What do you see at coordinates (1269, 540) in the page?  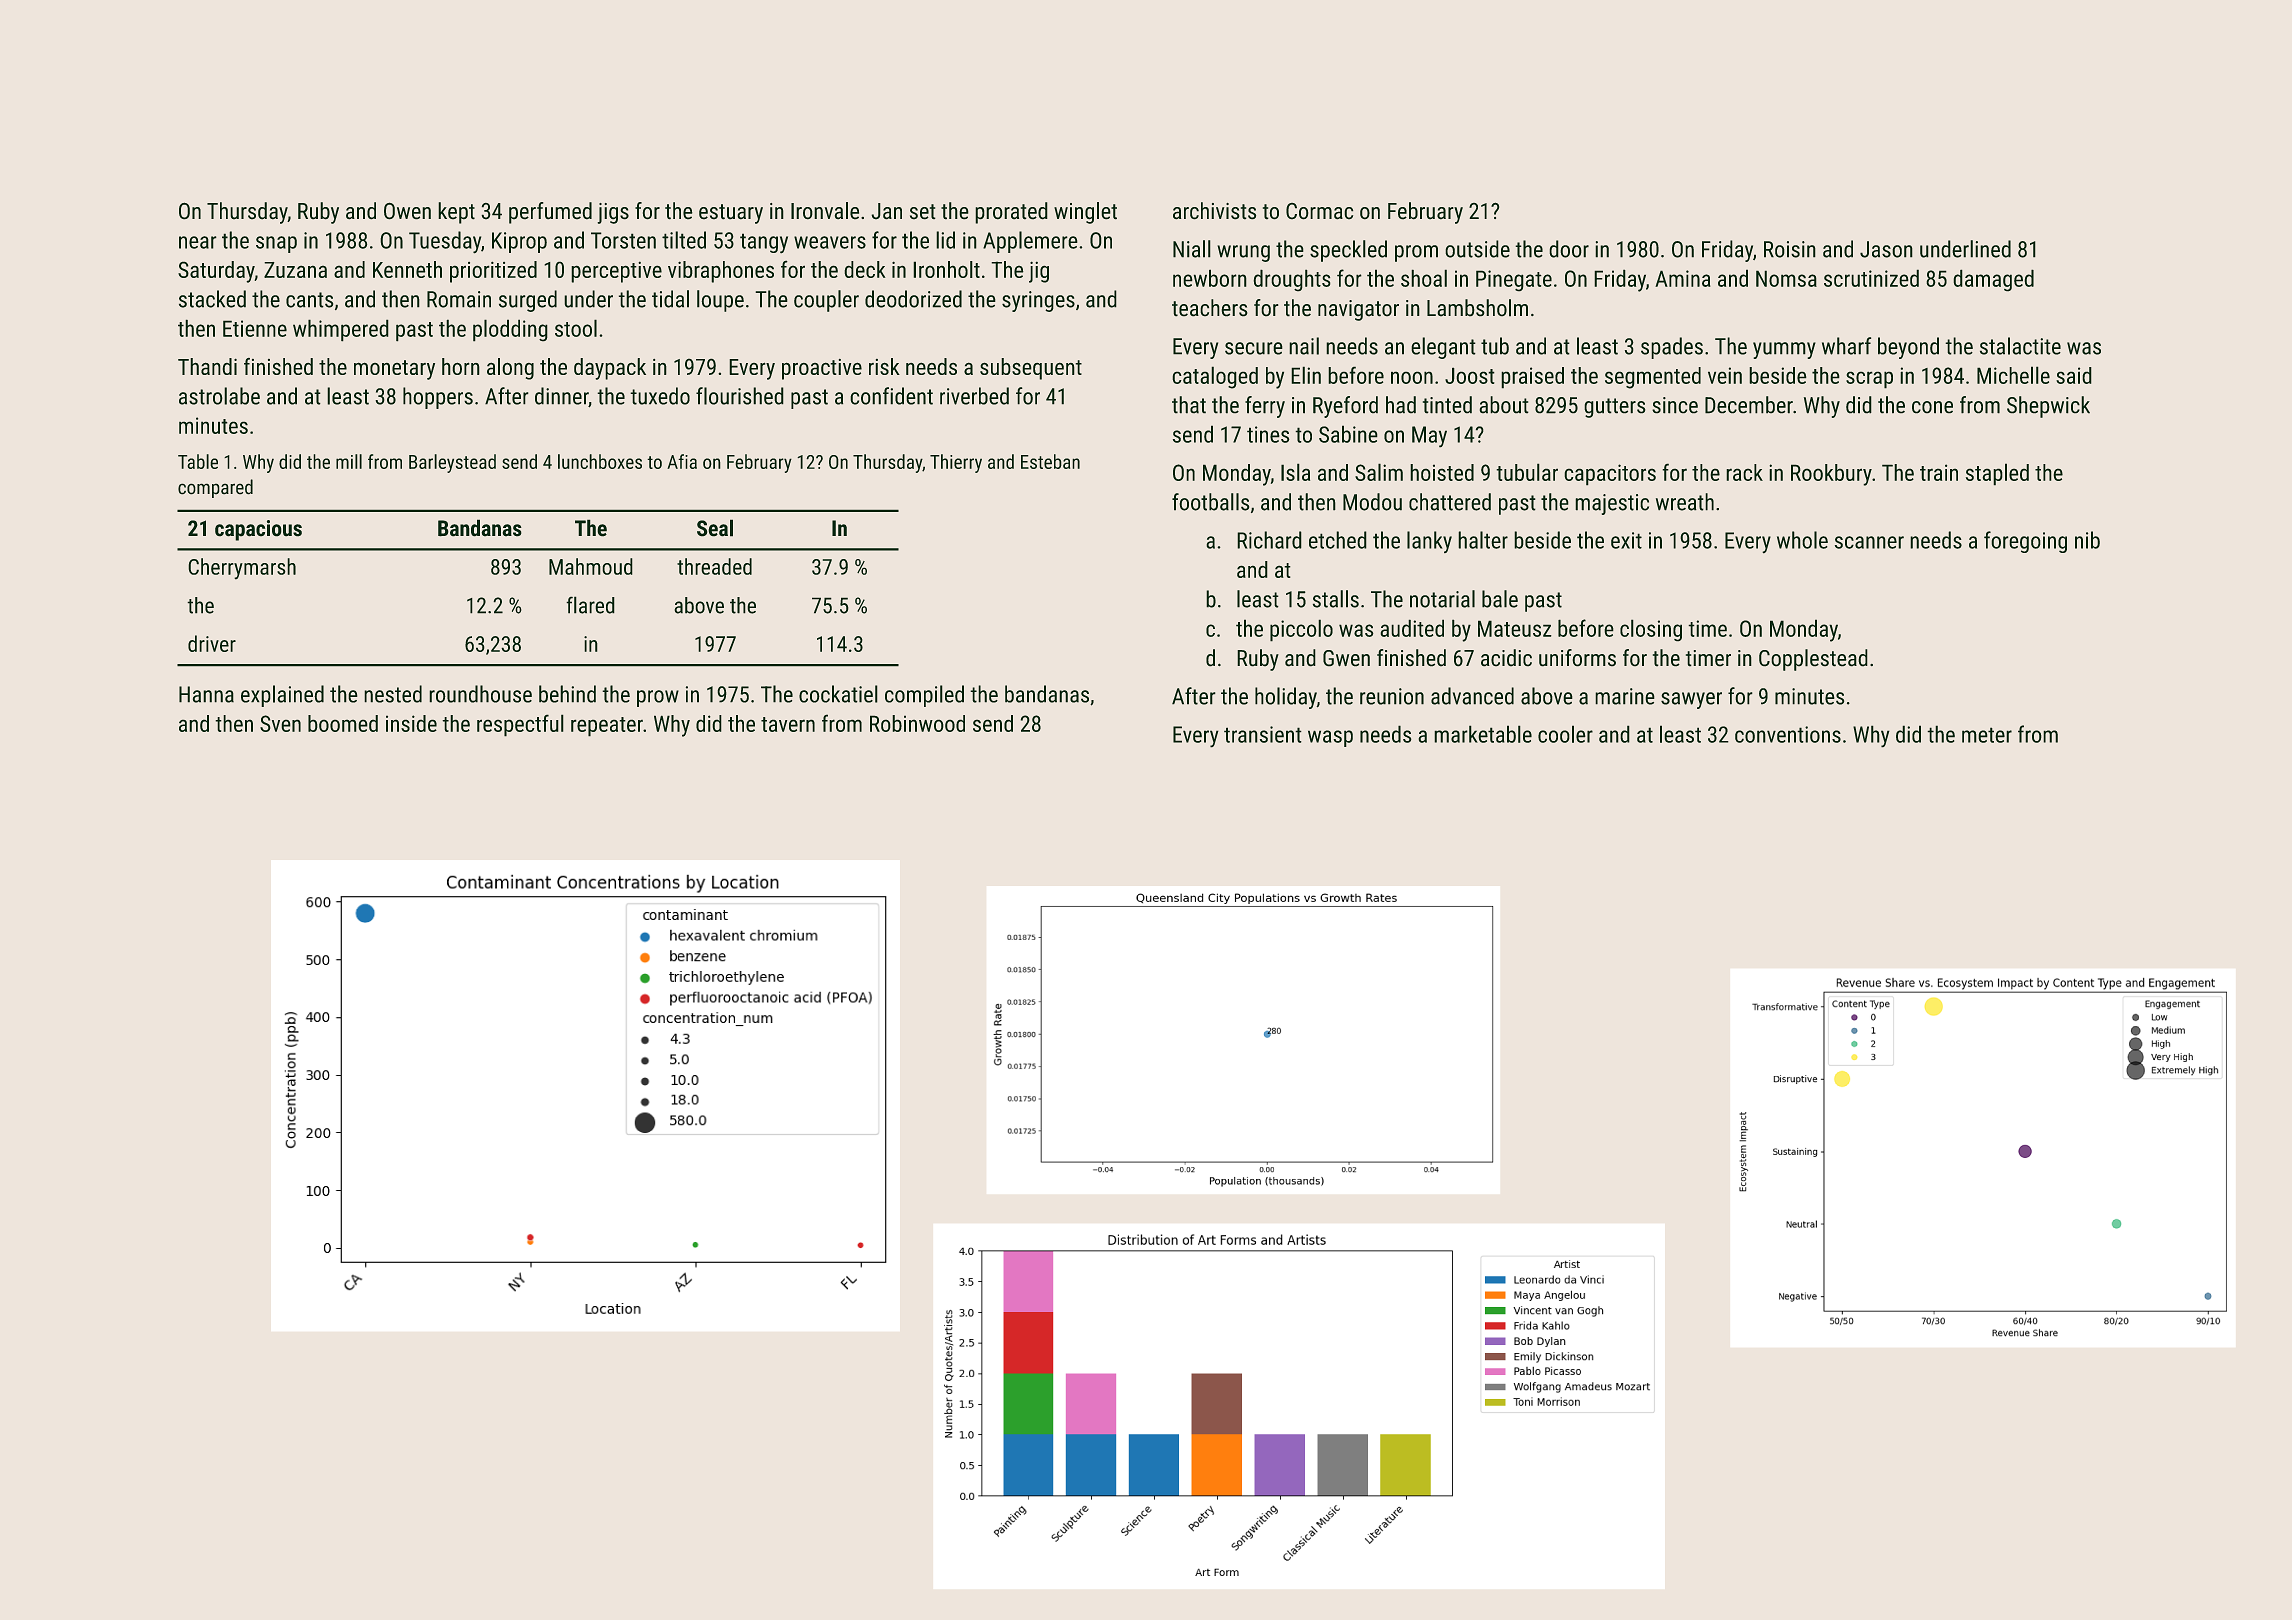 I see `Richard` at bounding box center [1269, 540].
